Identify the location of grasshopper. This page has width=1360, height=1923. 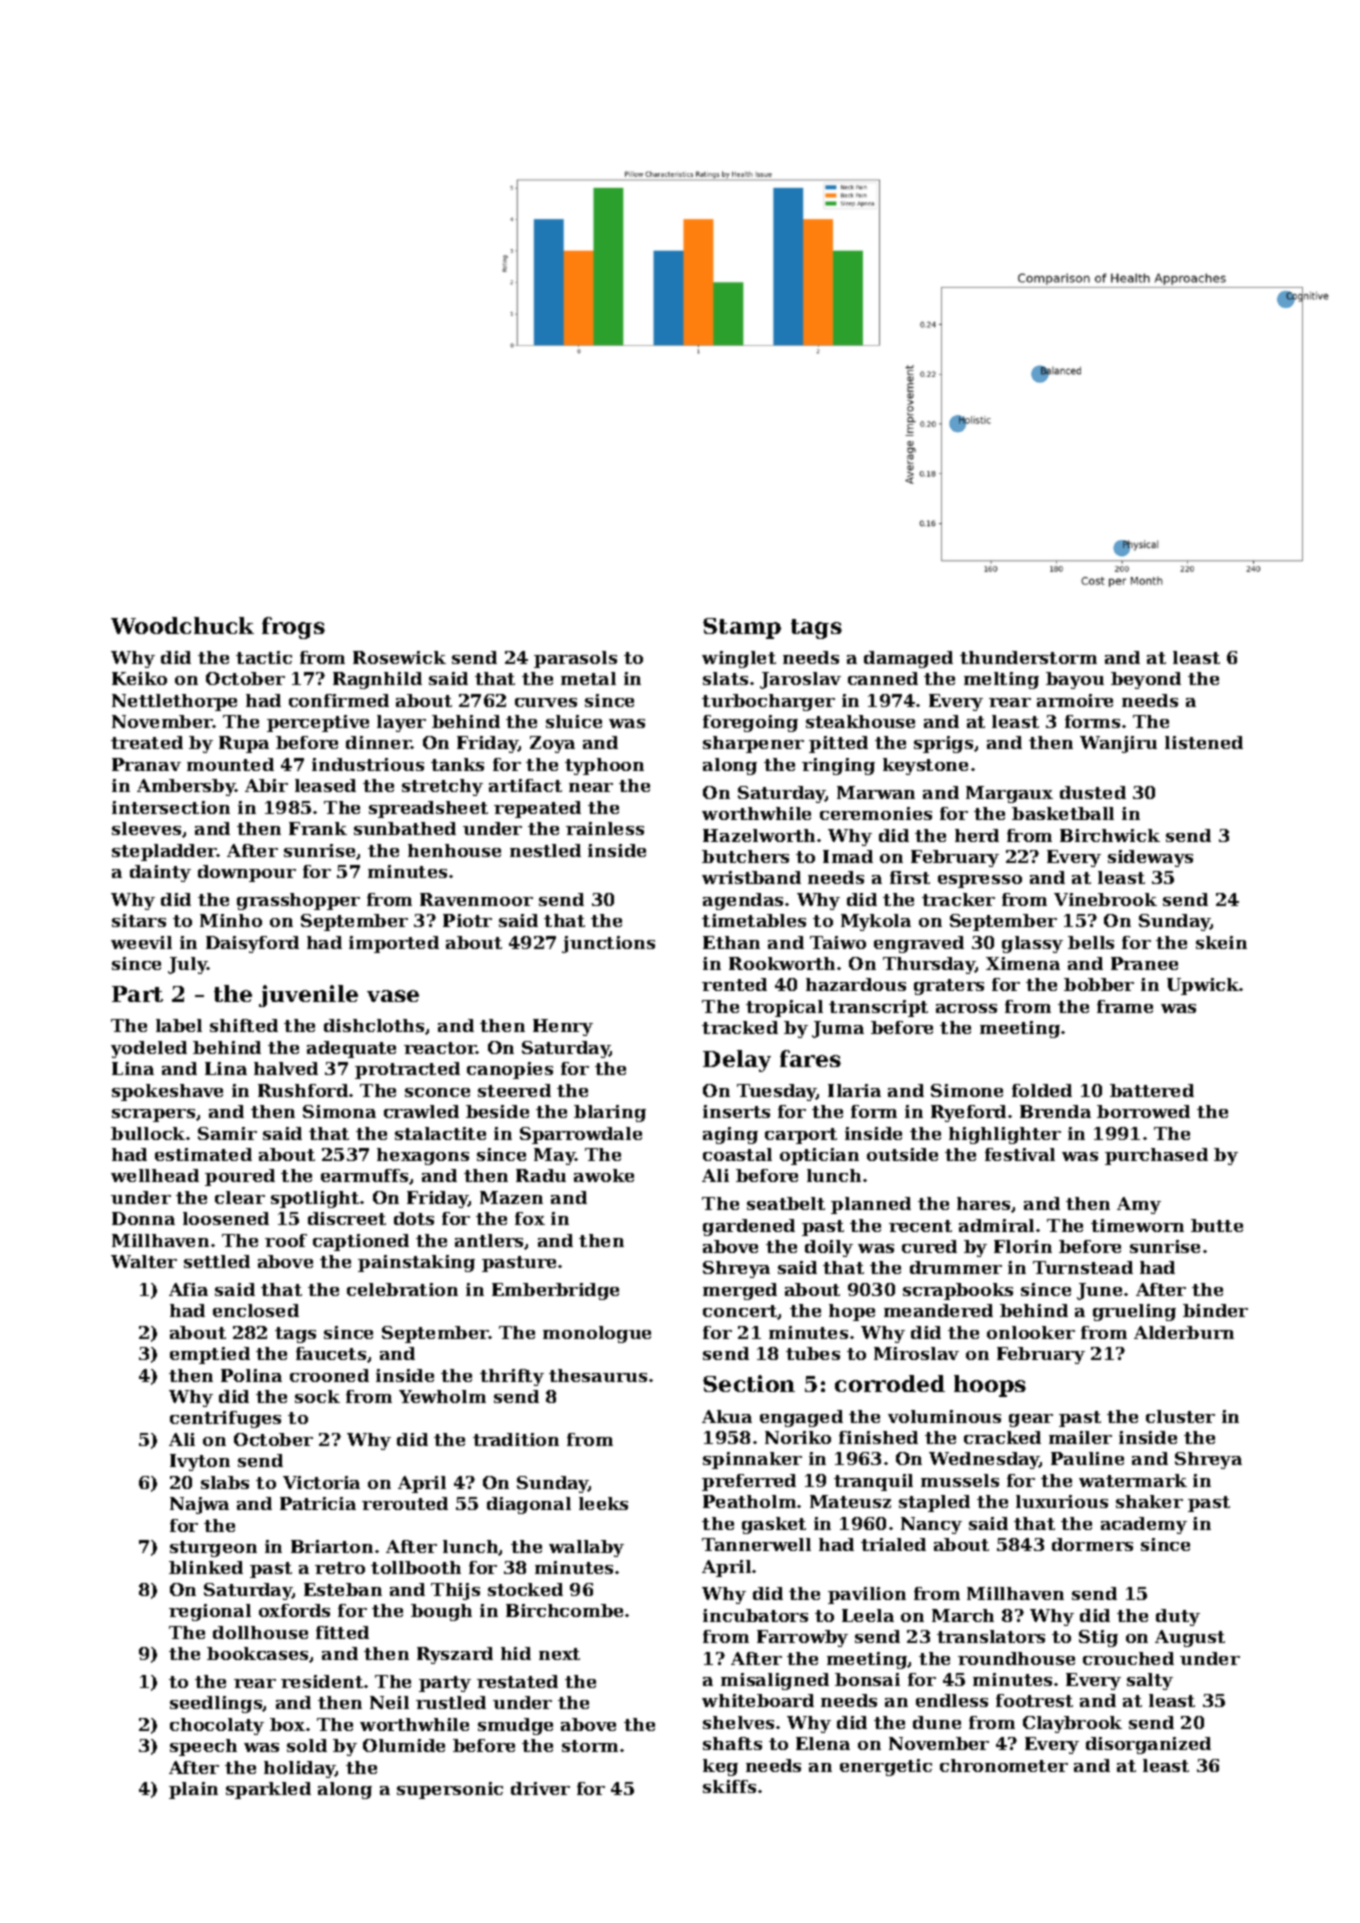
(298, 901).
